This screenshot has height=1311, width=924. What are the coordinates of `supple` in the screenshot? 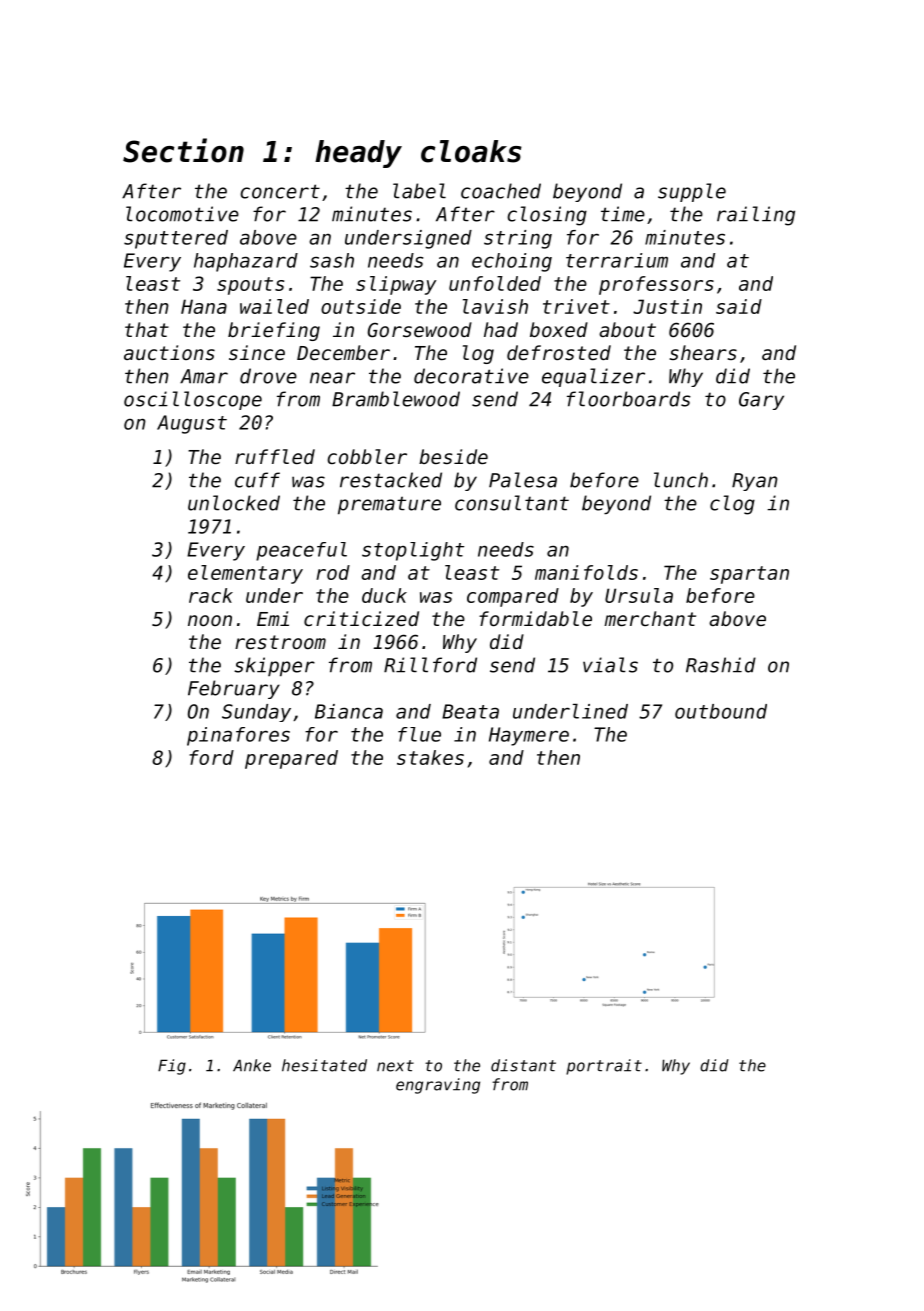 It's located at (692, 192).
